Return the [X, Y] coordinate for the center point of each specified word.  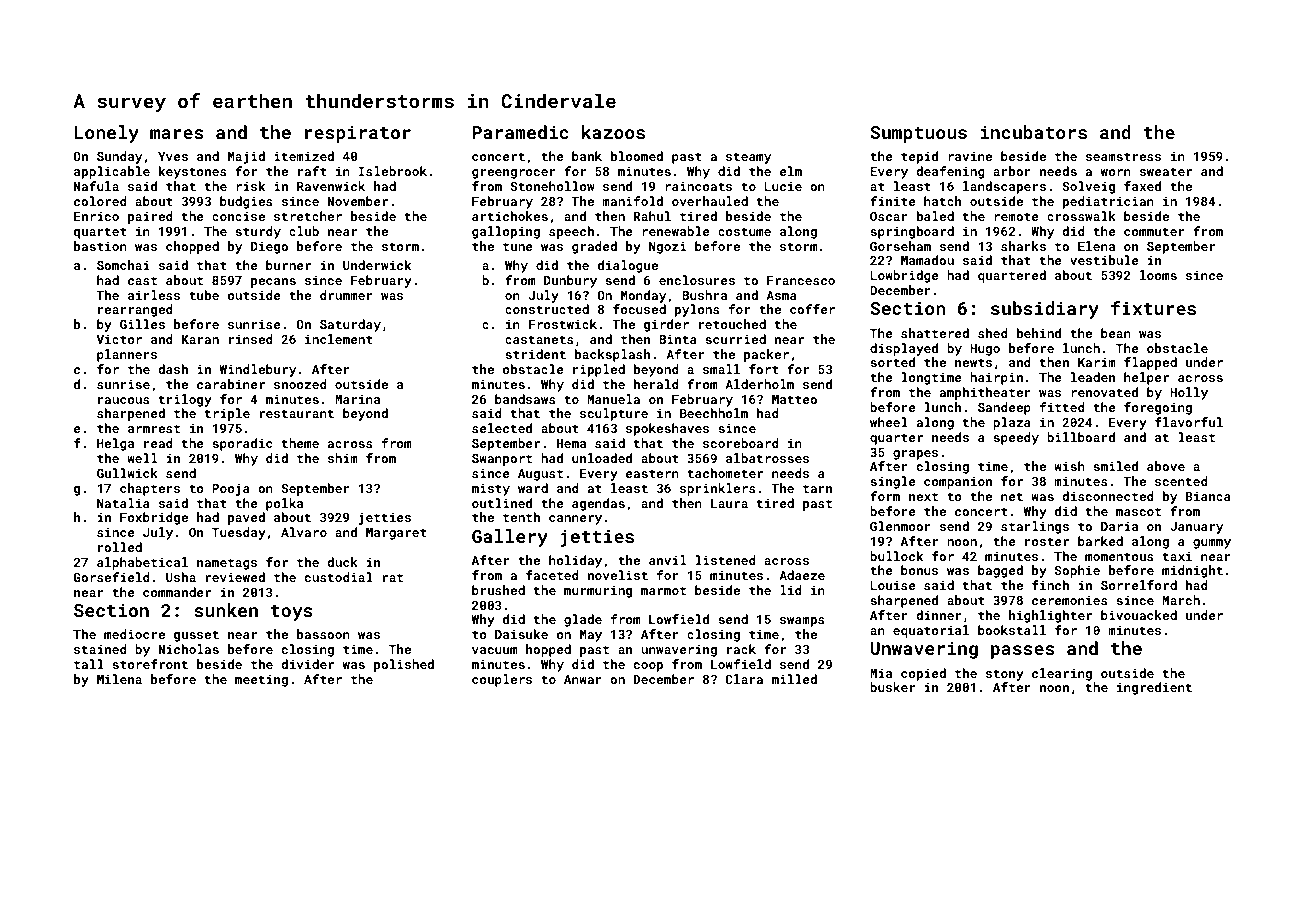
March [1181, 600]
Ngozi [667, 247]
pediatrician [1108, 202]
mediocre [134, 634]
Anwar [583, 679]
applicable [112, 172]
